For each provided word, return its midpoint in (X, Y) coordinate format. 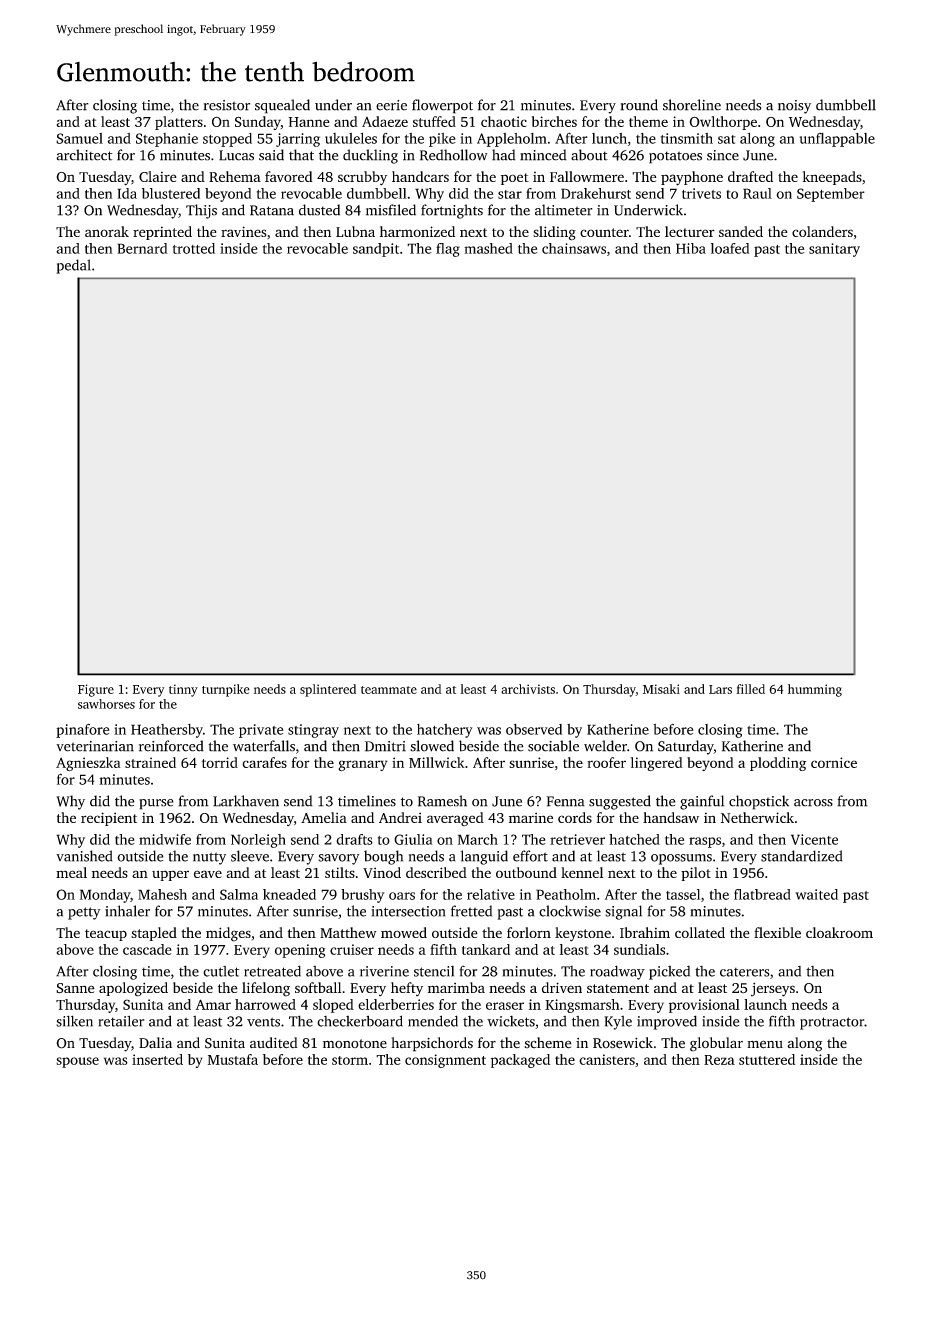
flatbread (762, 894)
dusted (319, 210)
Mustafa (233, 1059)
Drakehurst (596, 193)
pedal (73, 266)
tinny (183, 690)
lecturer (690, 231)
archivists (528, 689)
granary (363, 765)
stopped (227, 140)
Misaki (661, 689)
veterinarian (95, 746)
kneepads (832, 178)
